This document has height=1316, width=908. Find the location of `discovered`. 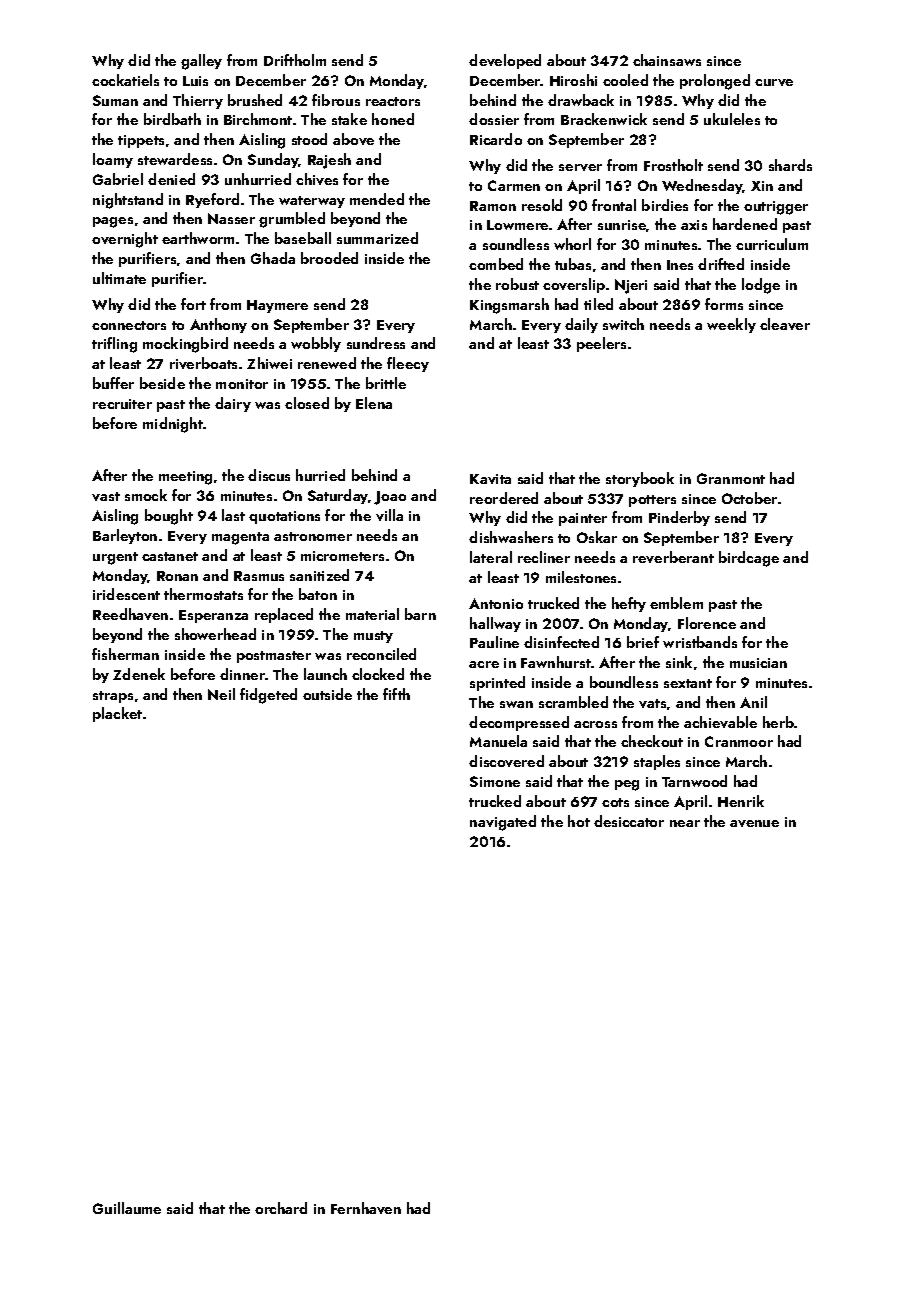

discovered is located at coordinates (506, 761).
